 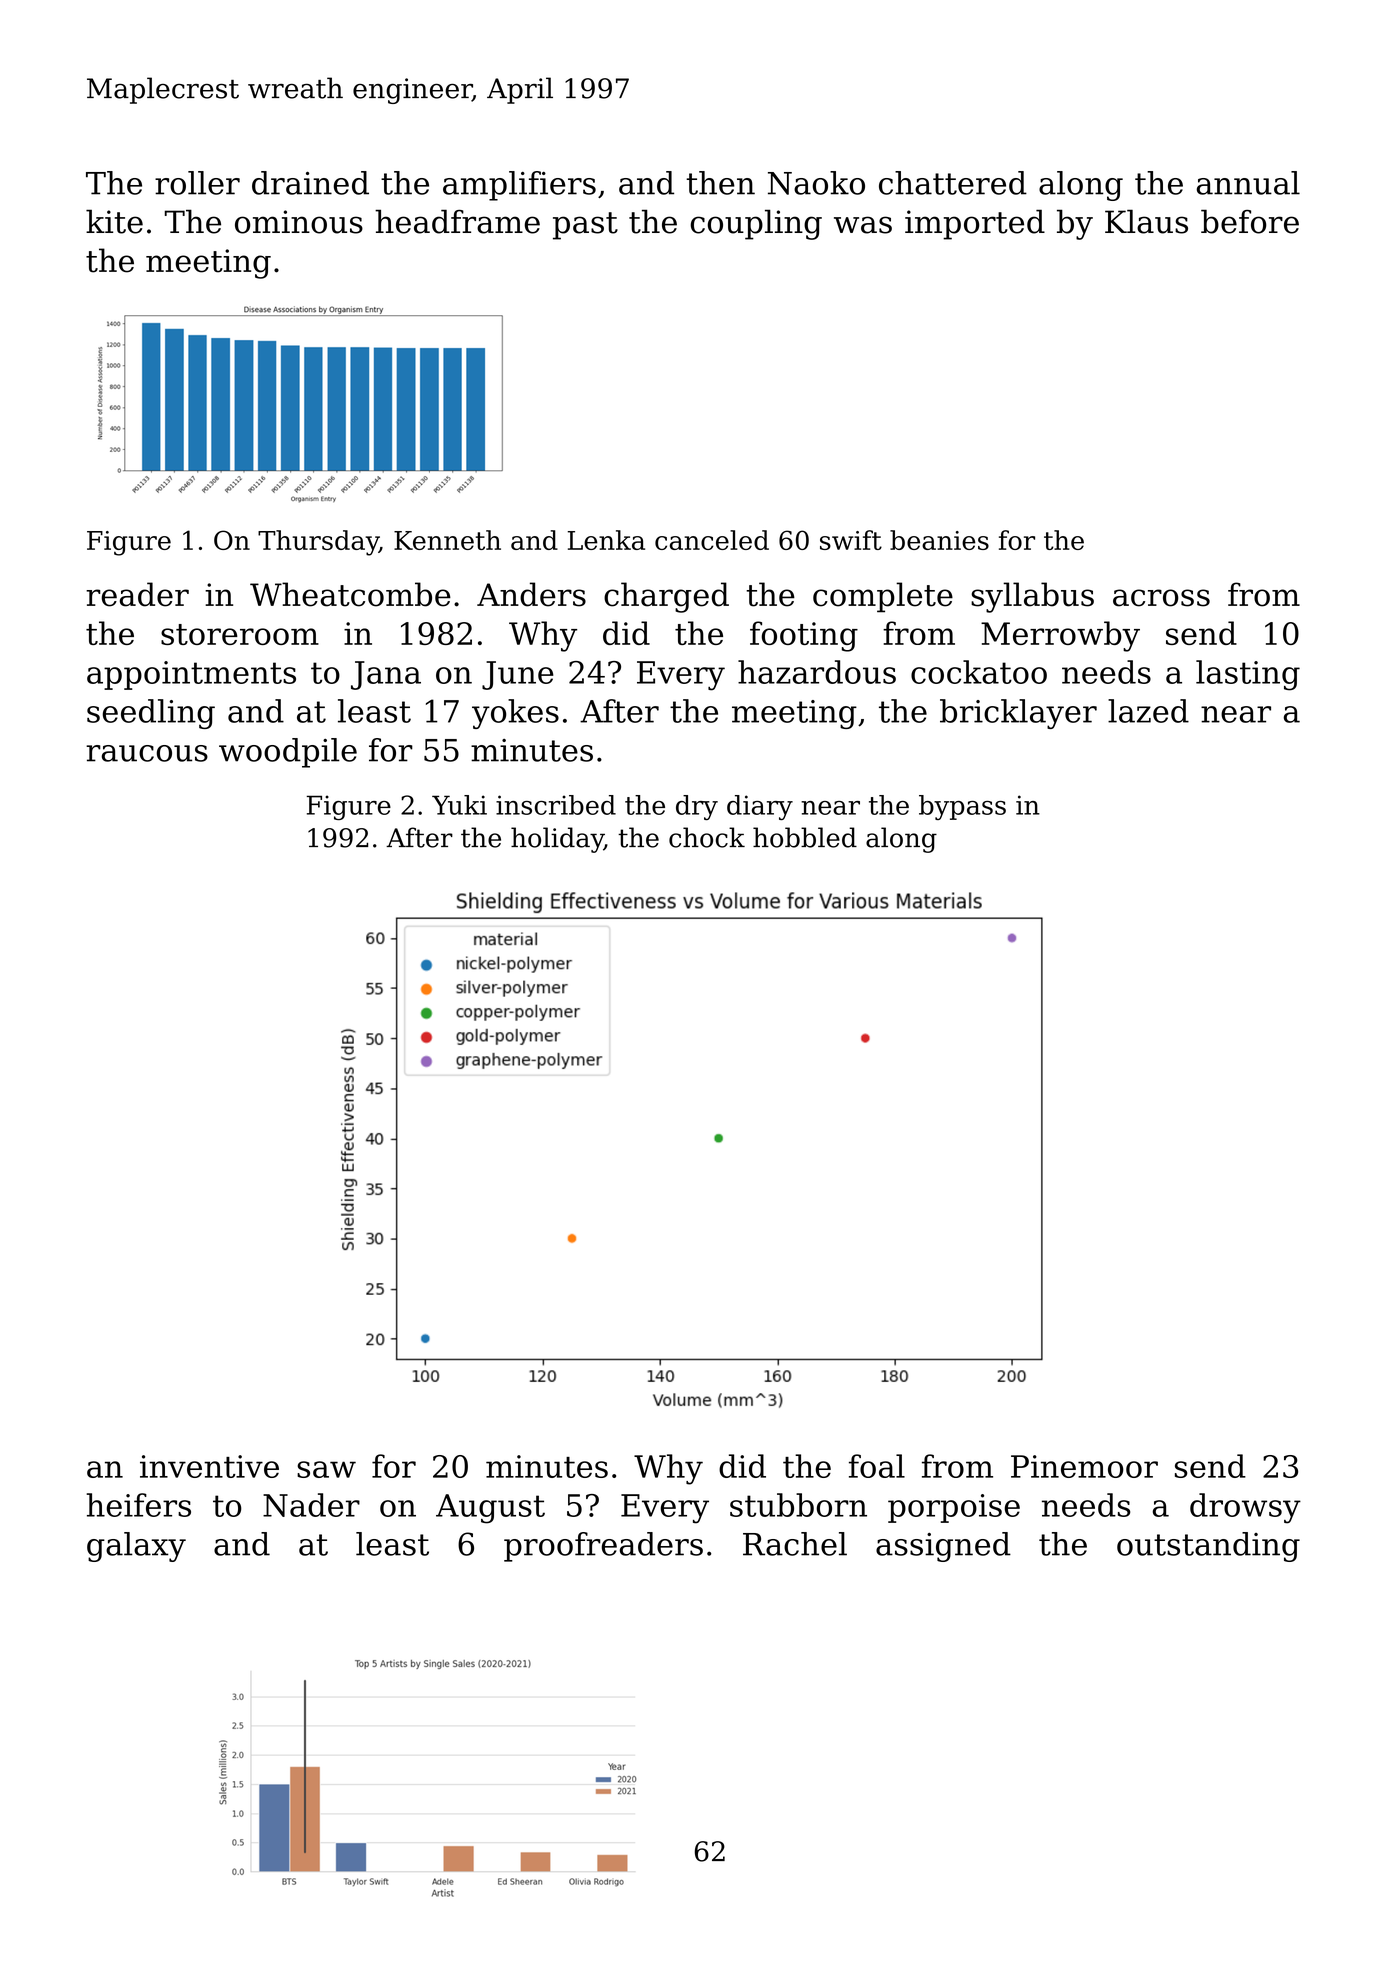 What do you see at coordinates (1084, 1466) in the image?
I see `Pinemoor` at bounding box center [1084, 1466].
